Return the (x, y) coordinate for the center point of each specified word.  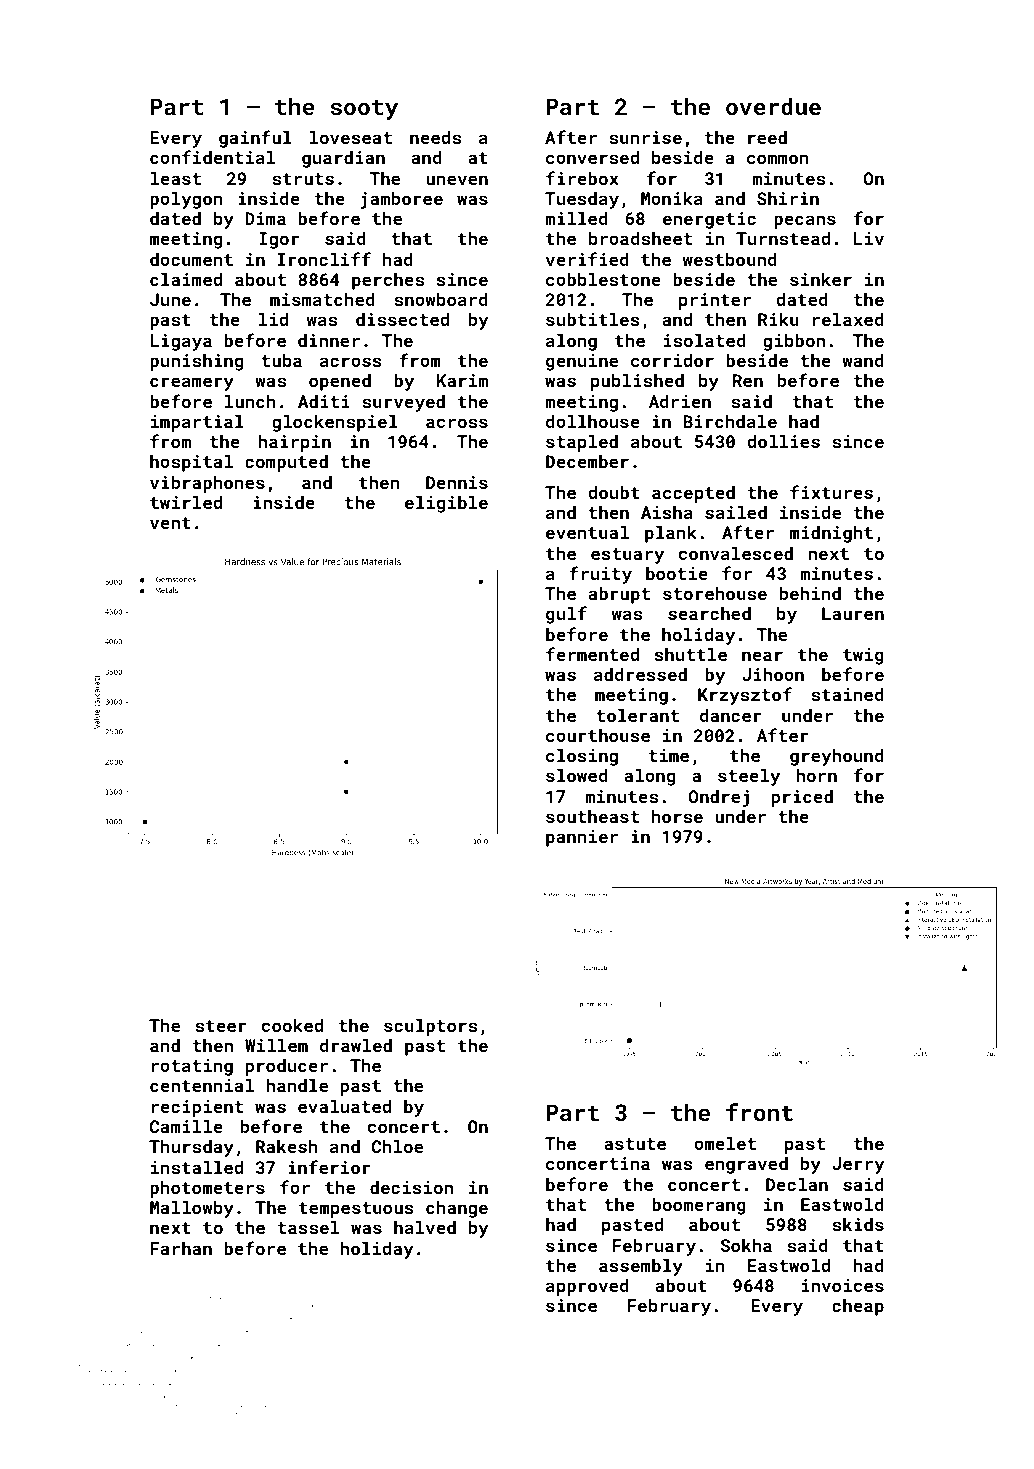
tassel (308, 1227)
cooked (292, 1025)
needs (435, 137)
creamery (192, 384)
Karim (462, 380)
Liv (869, 238)
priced (802, 798)
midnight (831, 534)
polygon (186, 200)
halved (425, 1227)
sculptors (430, 1027)
